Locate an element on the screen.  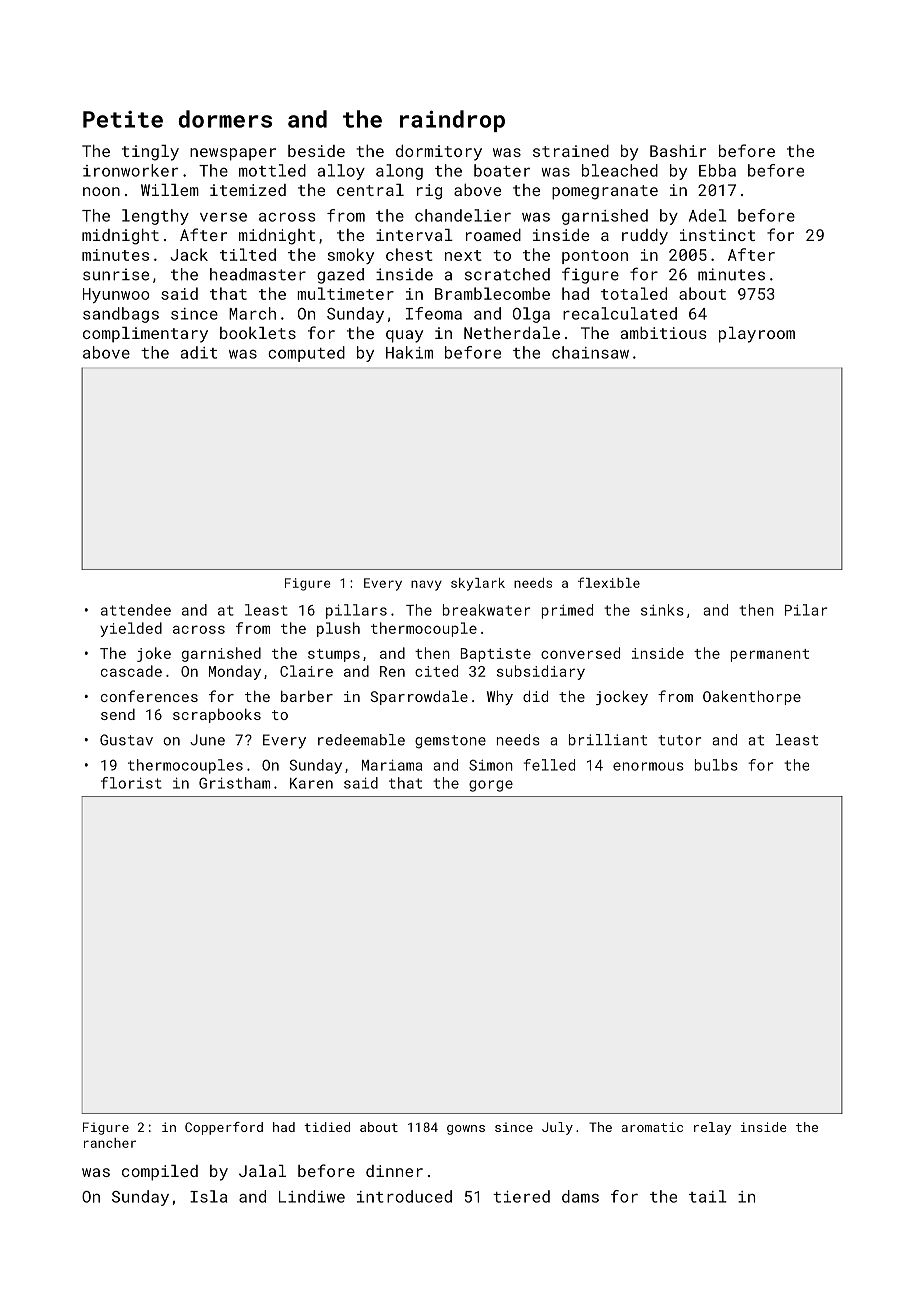
Lindiwe is located at coordinates (312, 1196).
